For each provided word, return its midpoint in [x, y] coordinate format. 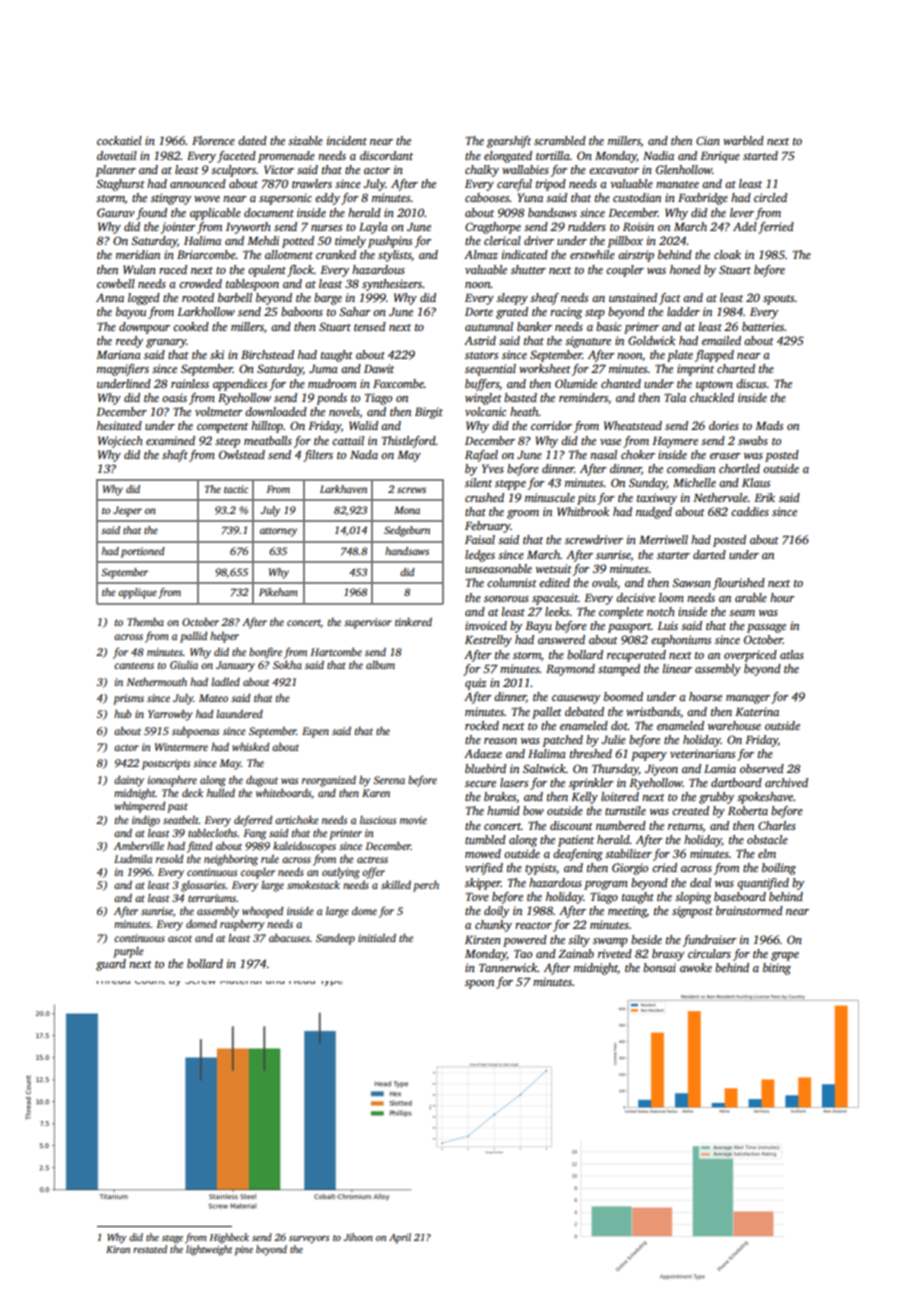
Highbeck [229, 1238]
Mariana [118, 354]
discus [751, 383]
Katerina [757, 711]
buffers [482, 385]
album [380, 665]
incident [347, 140]
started [760, 155]
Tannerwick [508, 967]
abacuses [289, 937]
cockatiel [119, 140]
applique [137, 593]
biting [777, 969]
